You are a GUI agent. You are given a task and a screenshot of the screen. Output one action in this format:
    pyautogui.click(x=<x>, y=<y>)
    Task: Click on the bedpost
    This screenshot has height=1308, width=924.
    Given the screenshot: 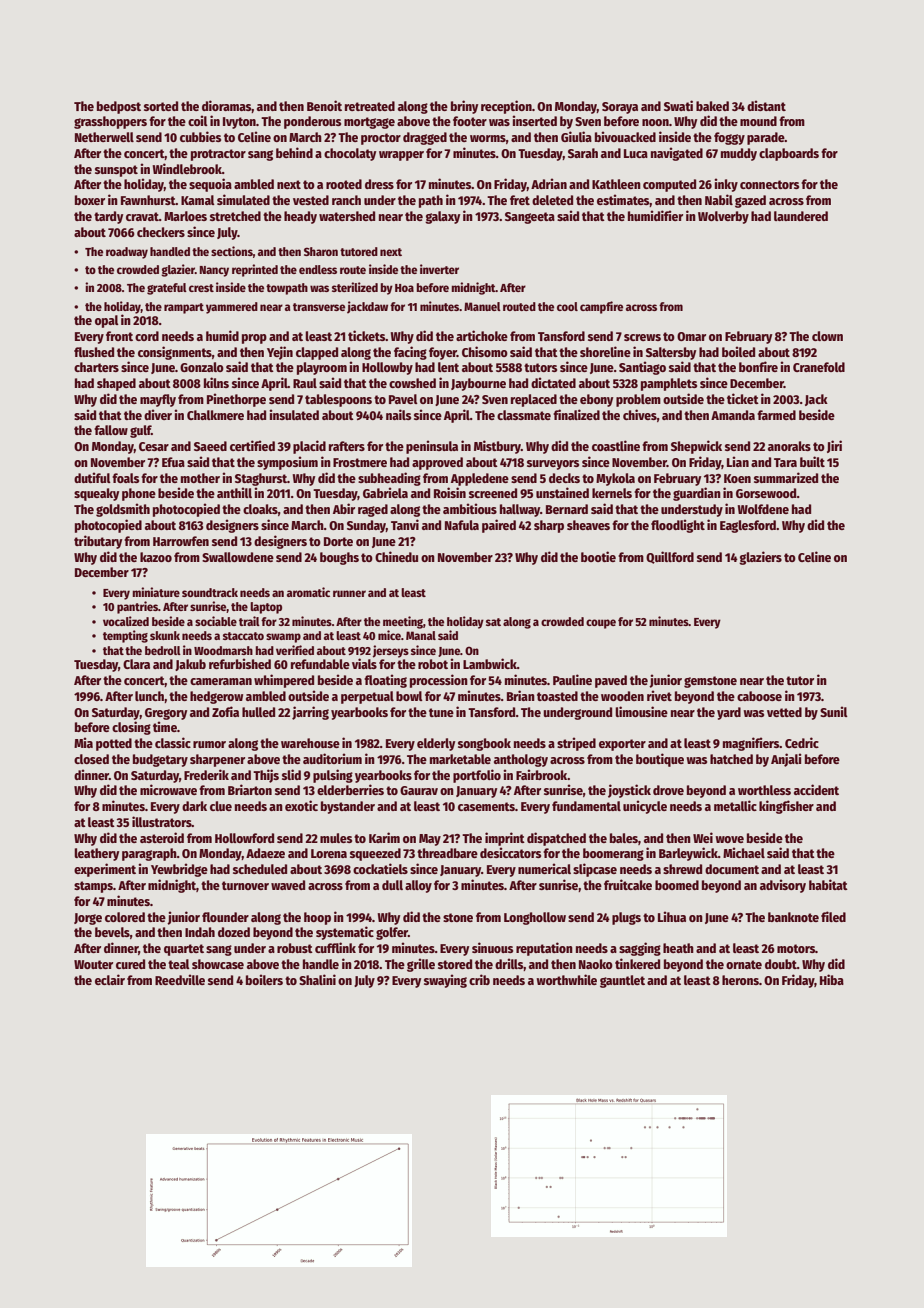 What is the action you would take?
    pyautogui.click(x=119, y=107)
